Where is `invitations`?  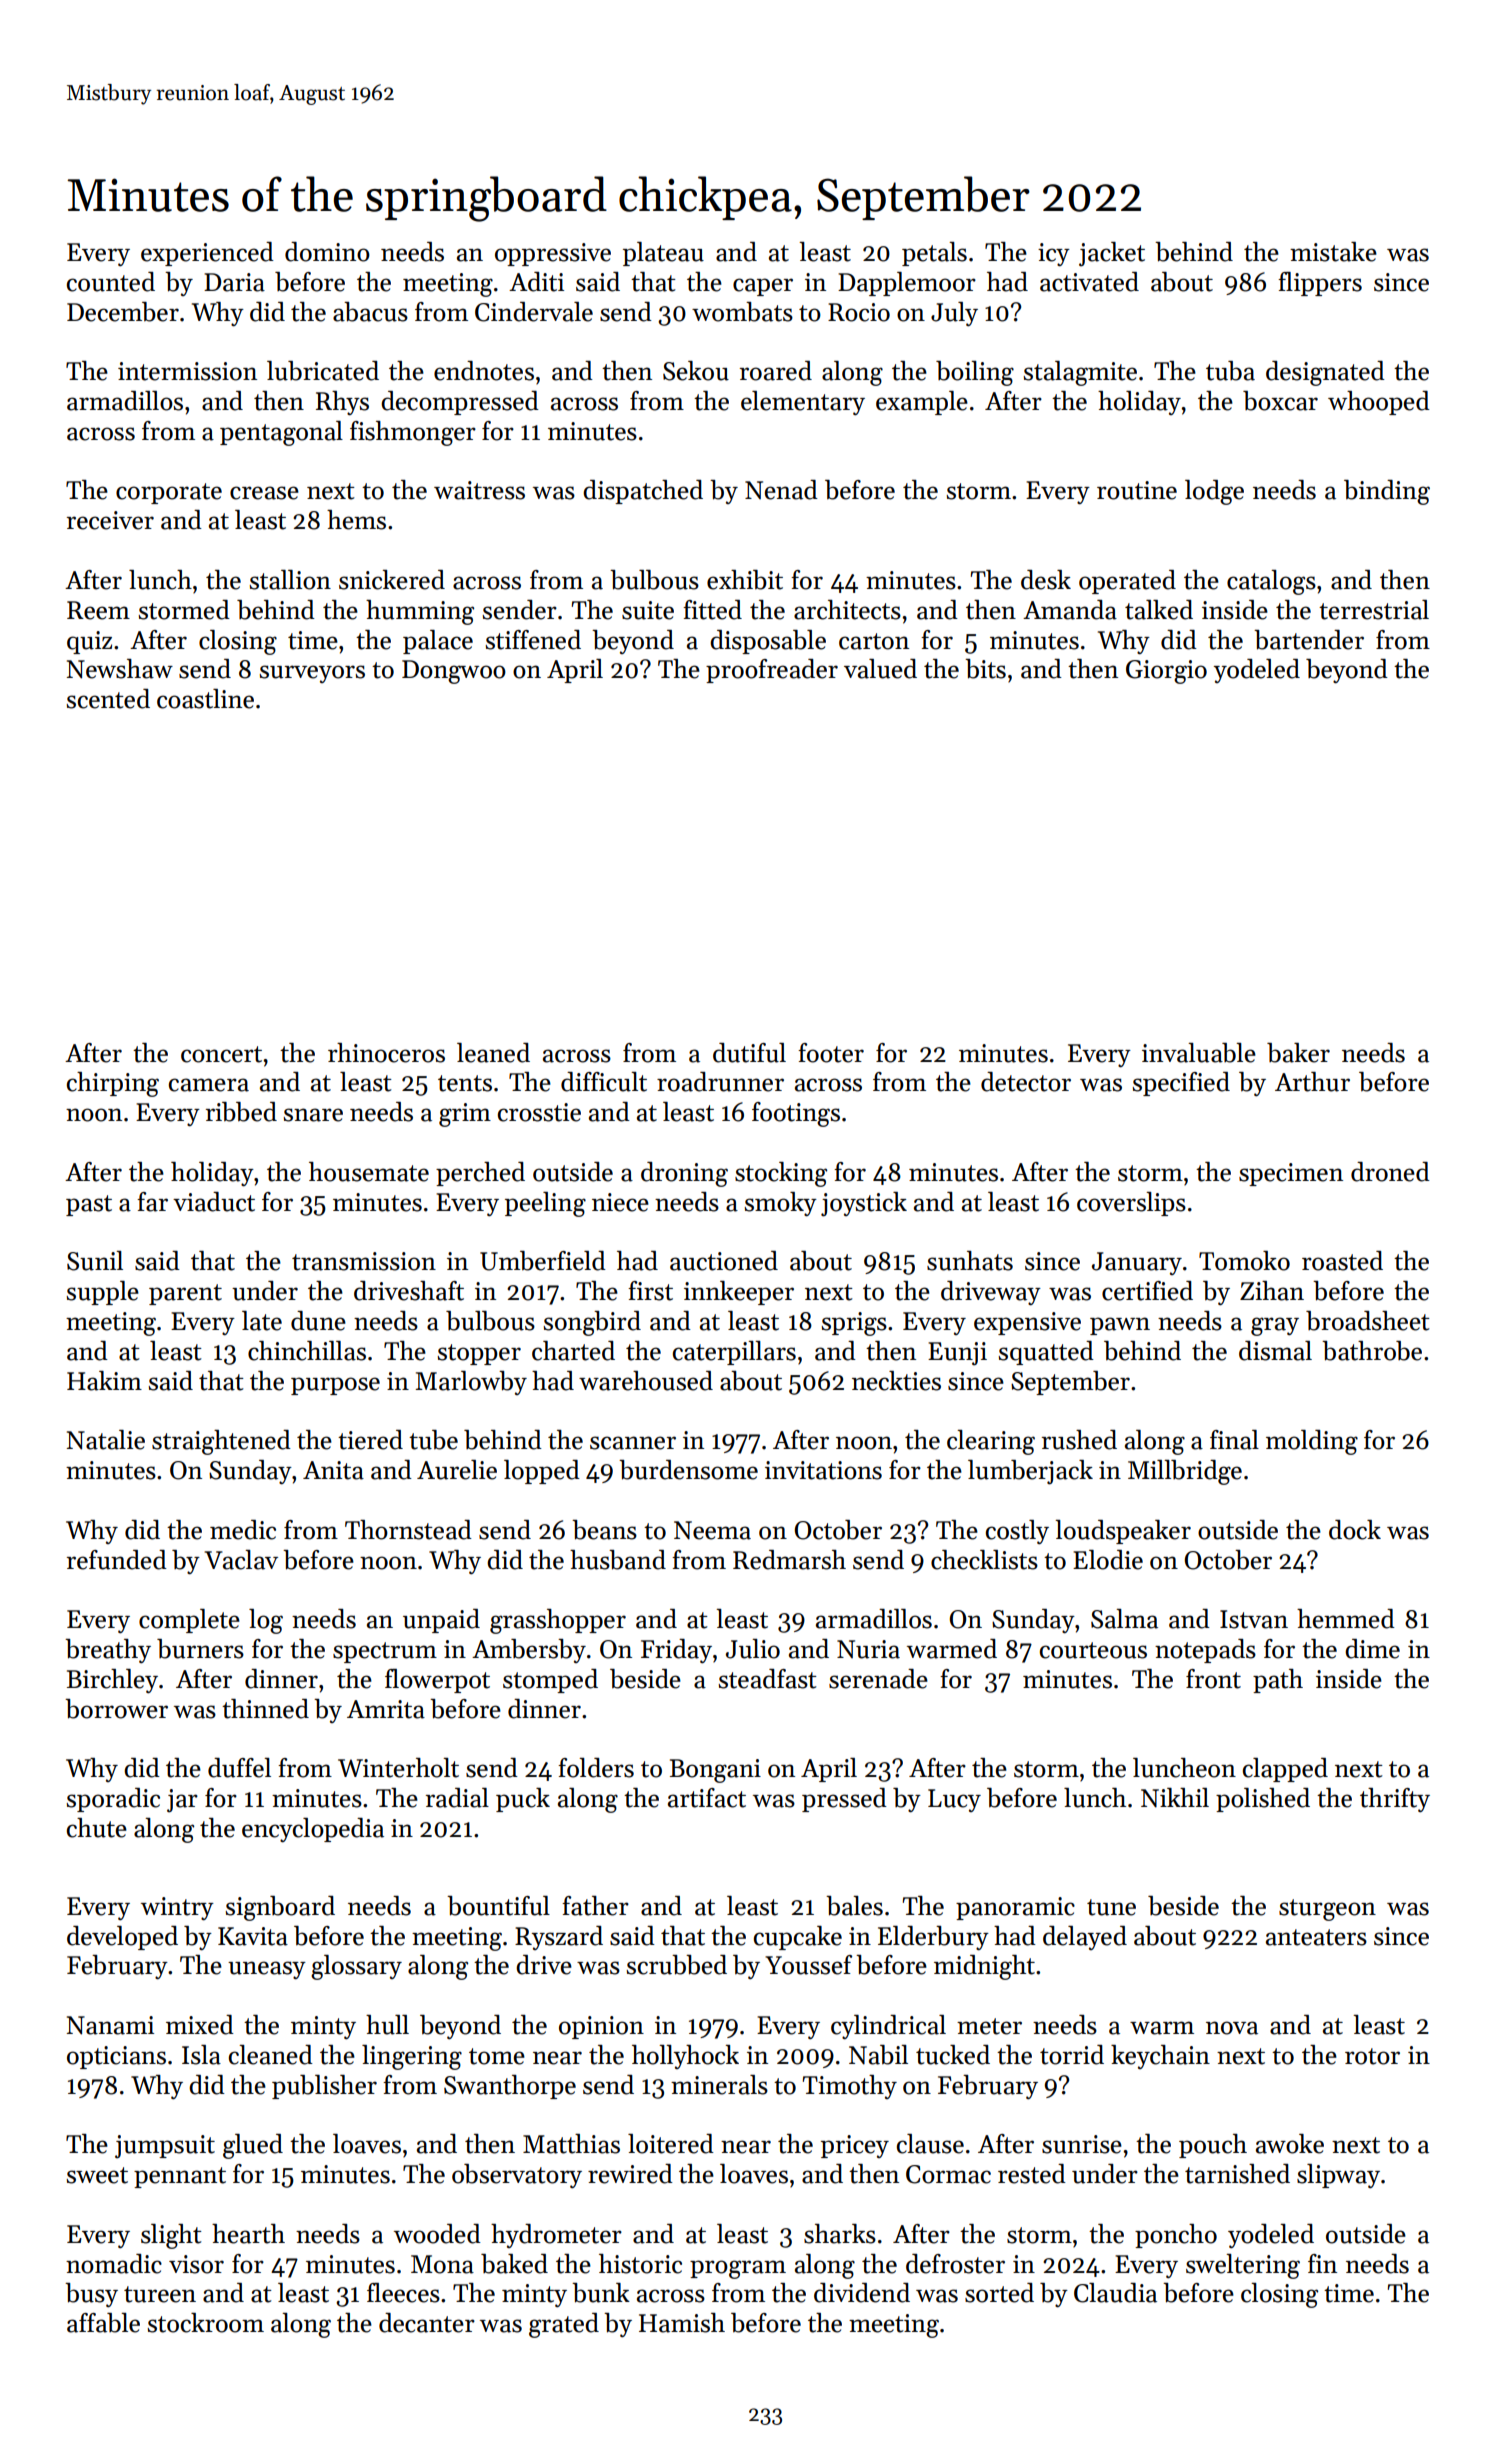
invitations is located at coordinates (823, 1470).
